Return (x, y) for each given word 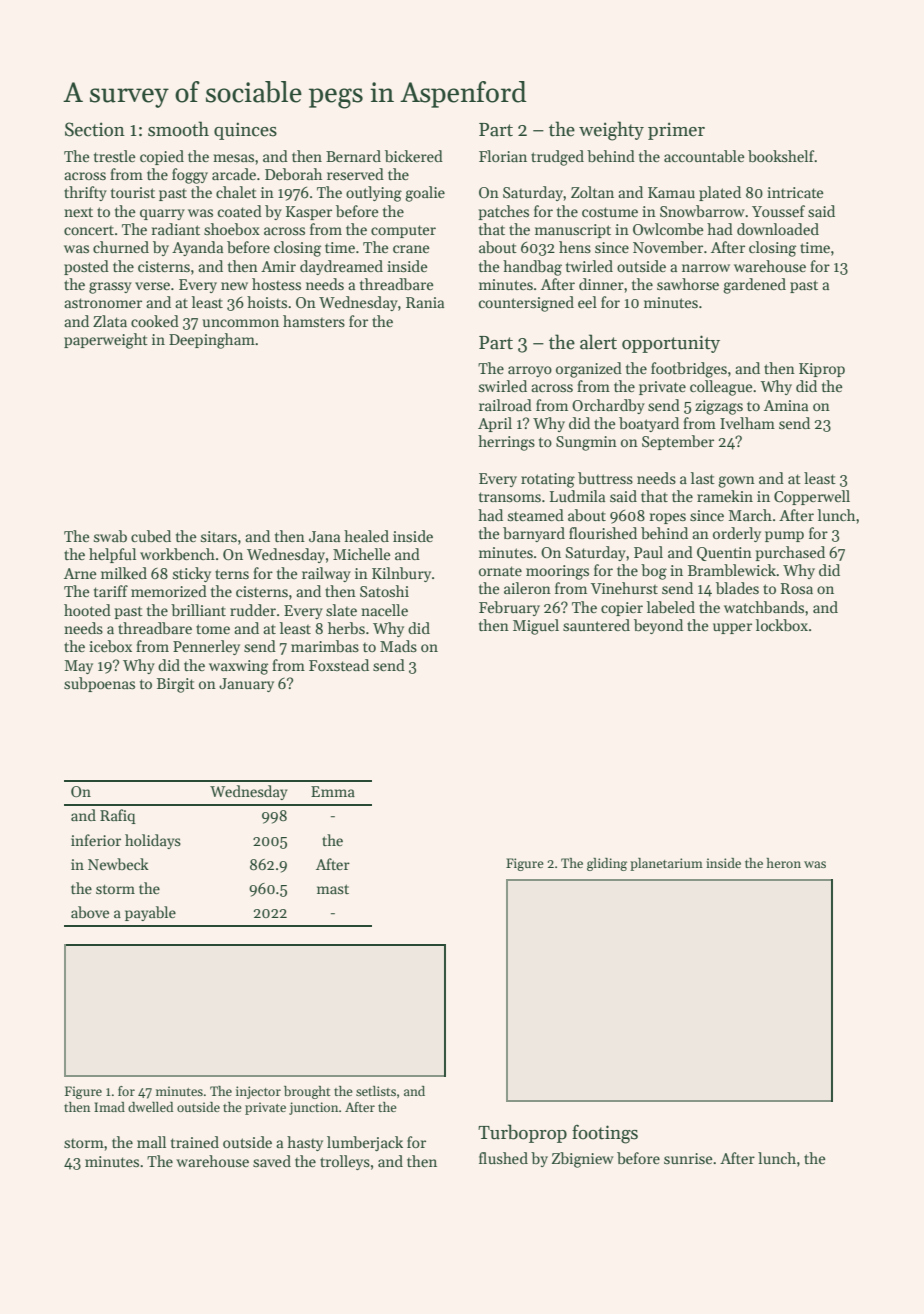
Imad (109, 1107)
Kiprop (822, 370)
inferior (96, 840)
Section (95, 129)
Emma (333, 791)
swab (110, 536)
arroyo (530, 371)
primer (676, 131)
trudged (557, 158)
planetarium (666, 864)
